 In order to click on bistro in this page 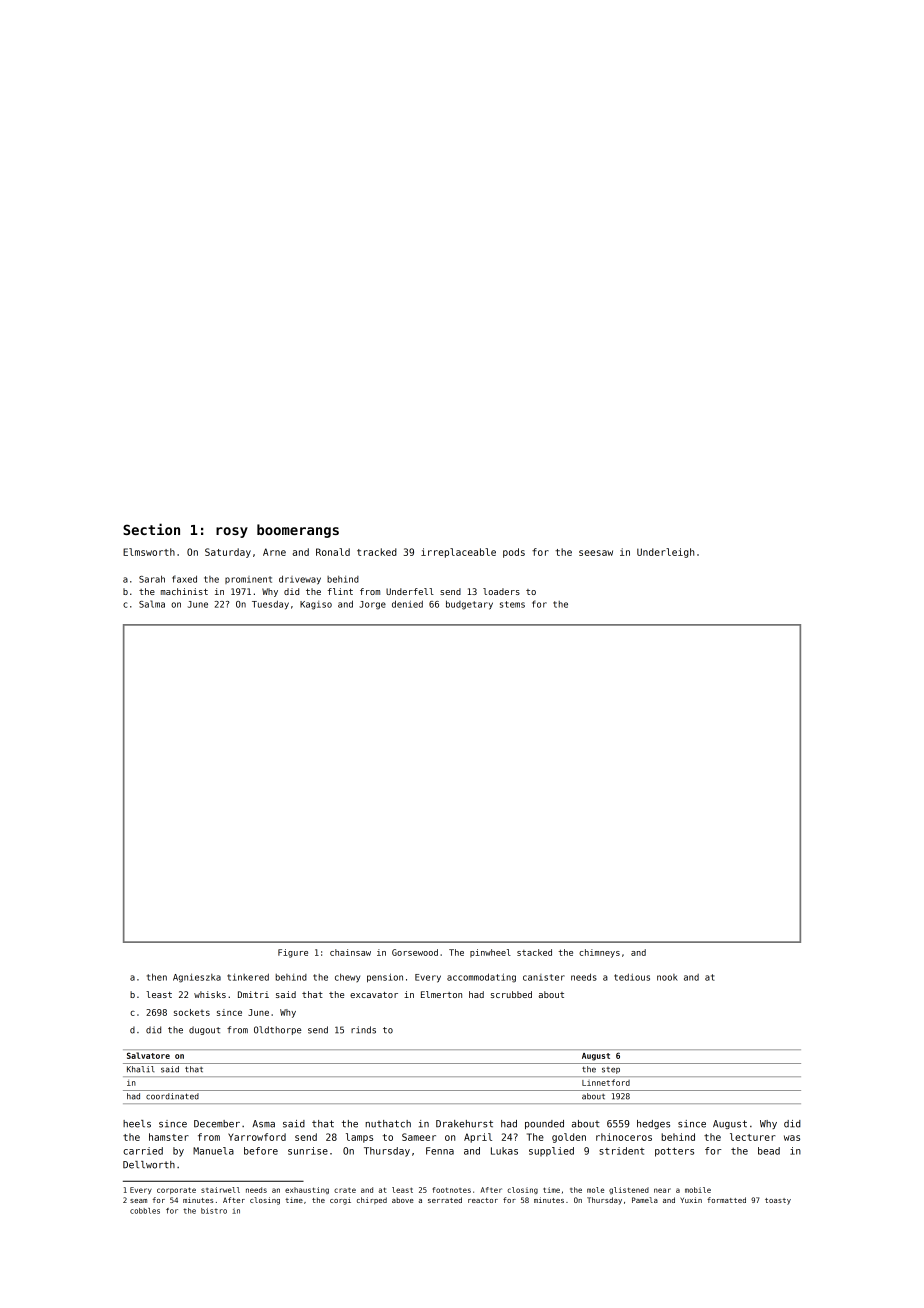, I will do `click(214, 1211)`.
